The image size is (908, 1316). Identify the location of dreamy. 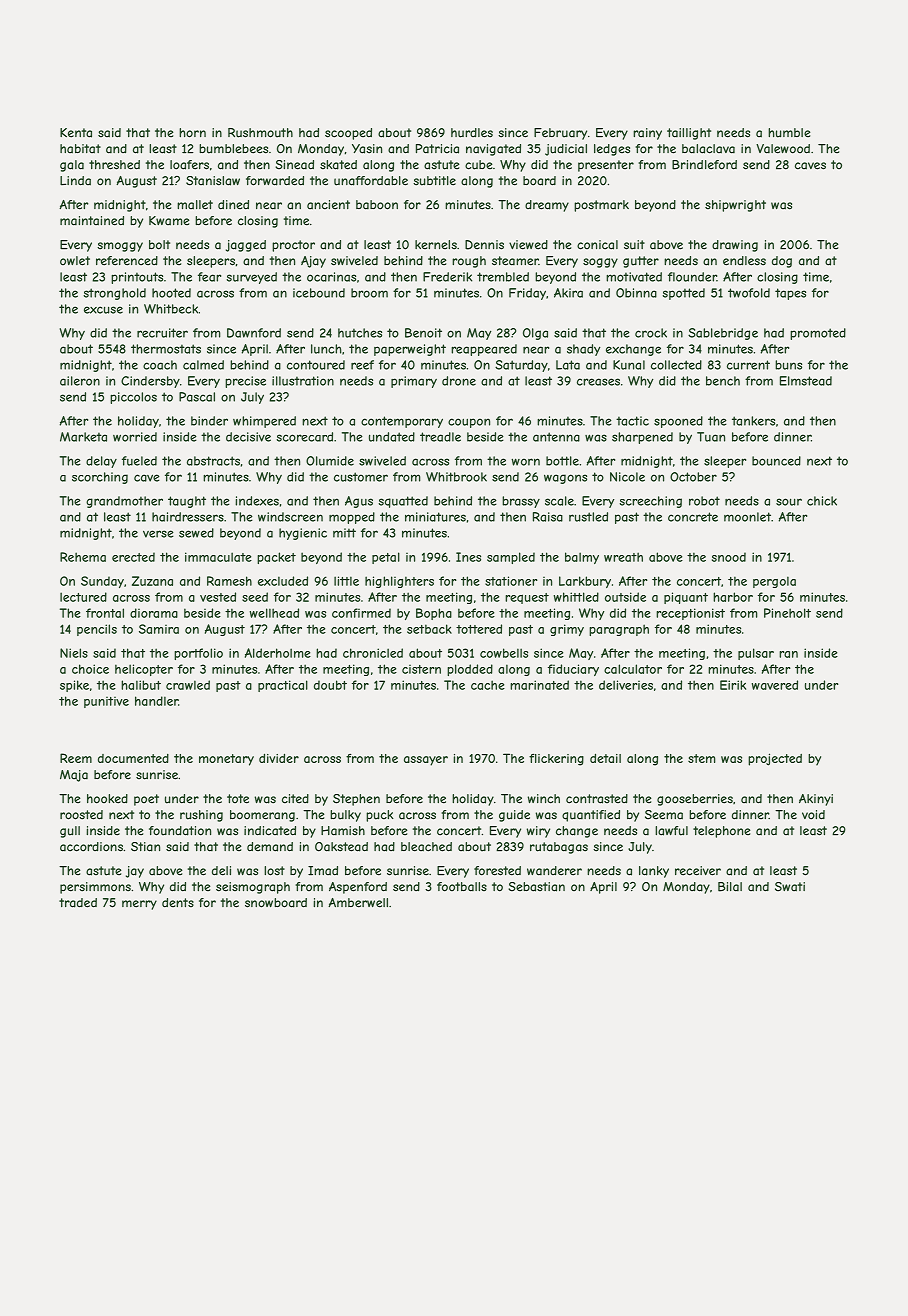
(547, 206).
